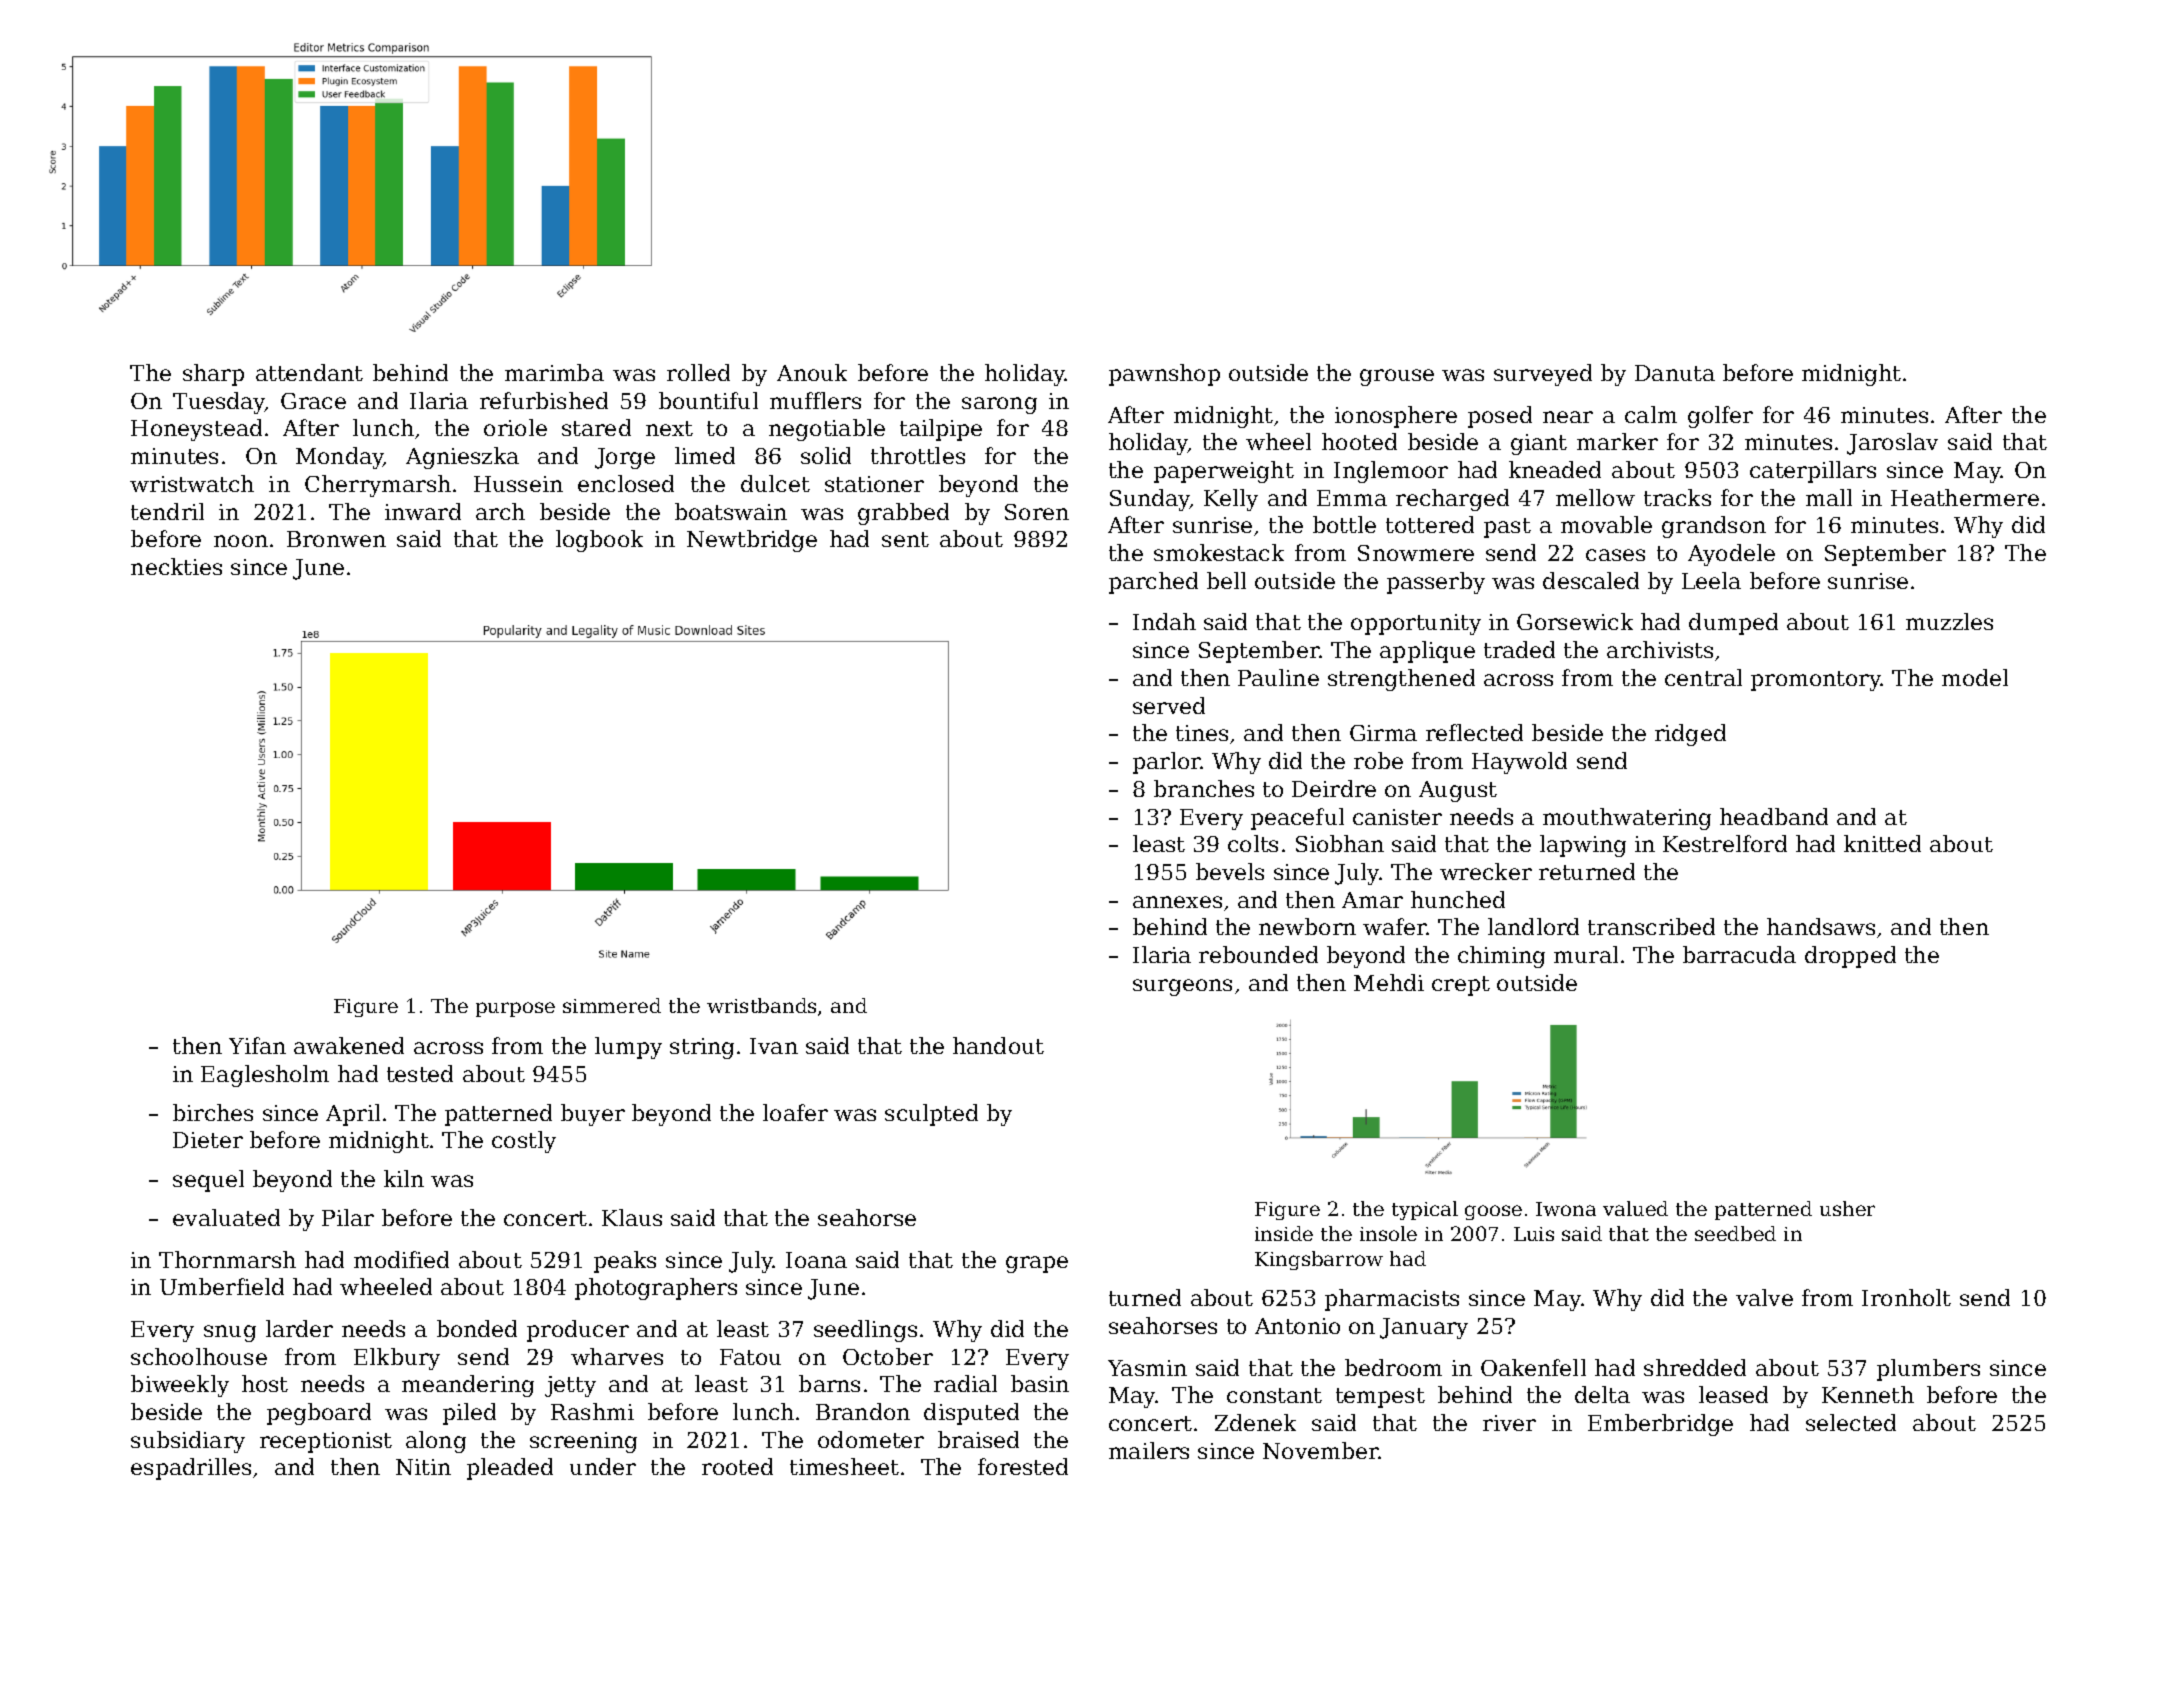  I want to click on tines, so click(1202, 733).
